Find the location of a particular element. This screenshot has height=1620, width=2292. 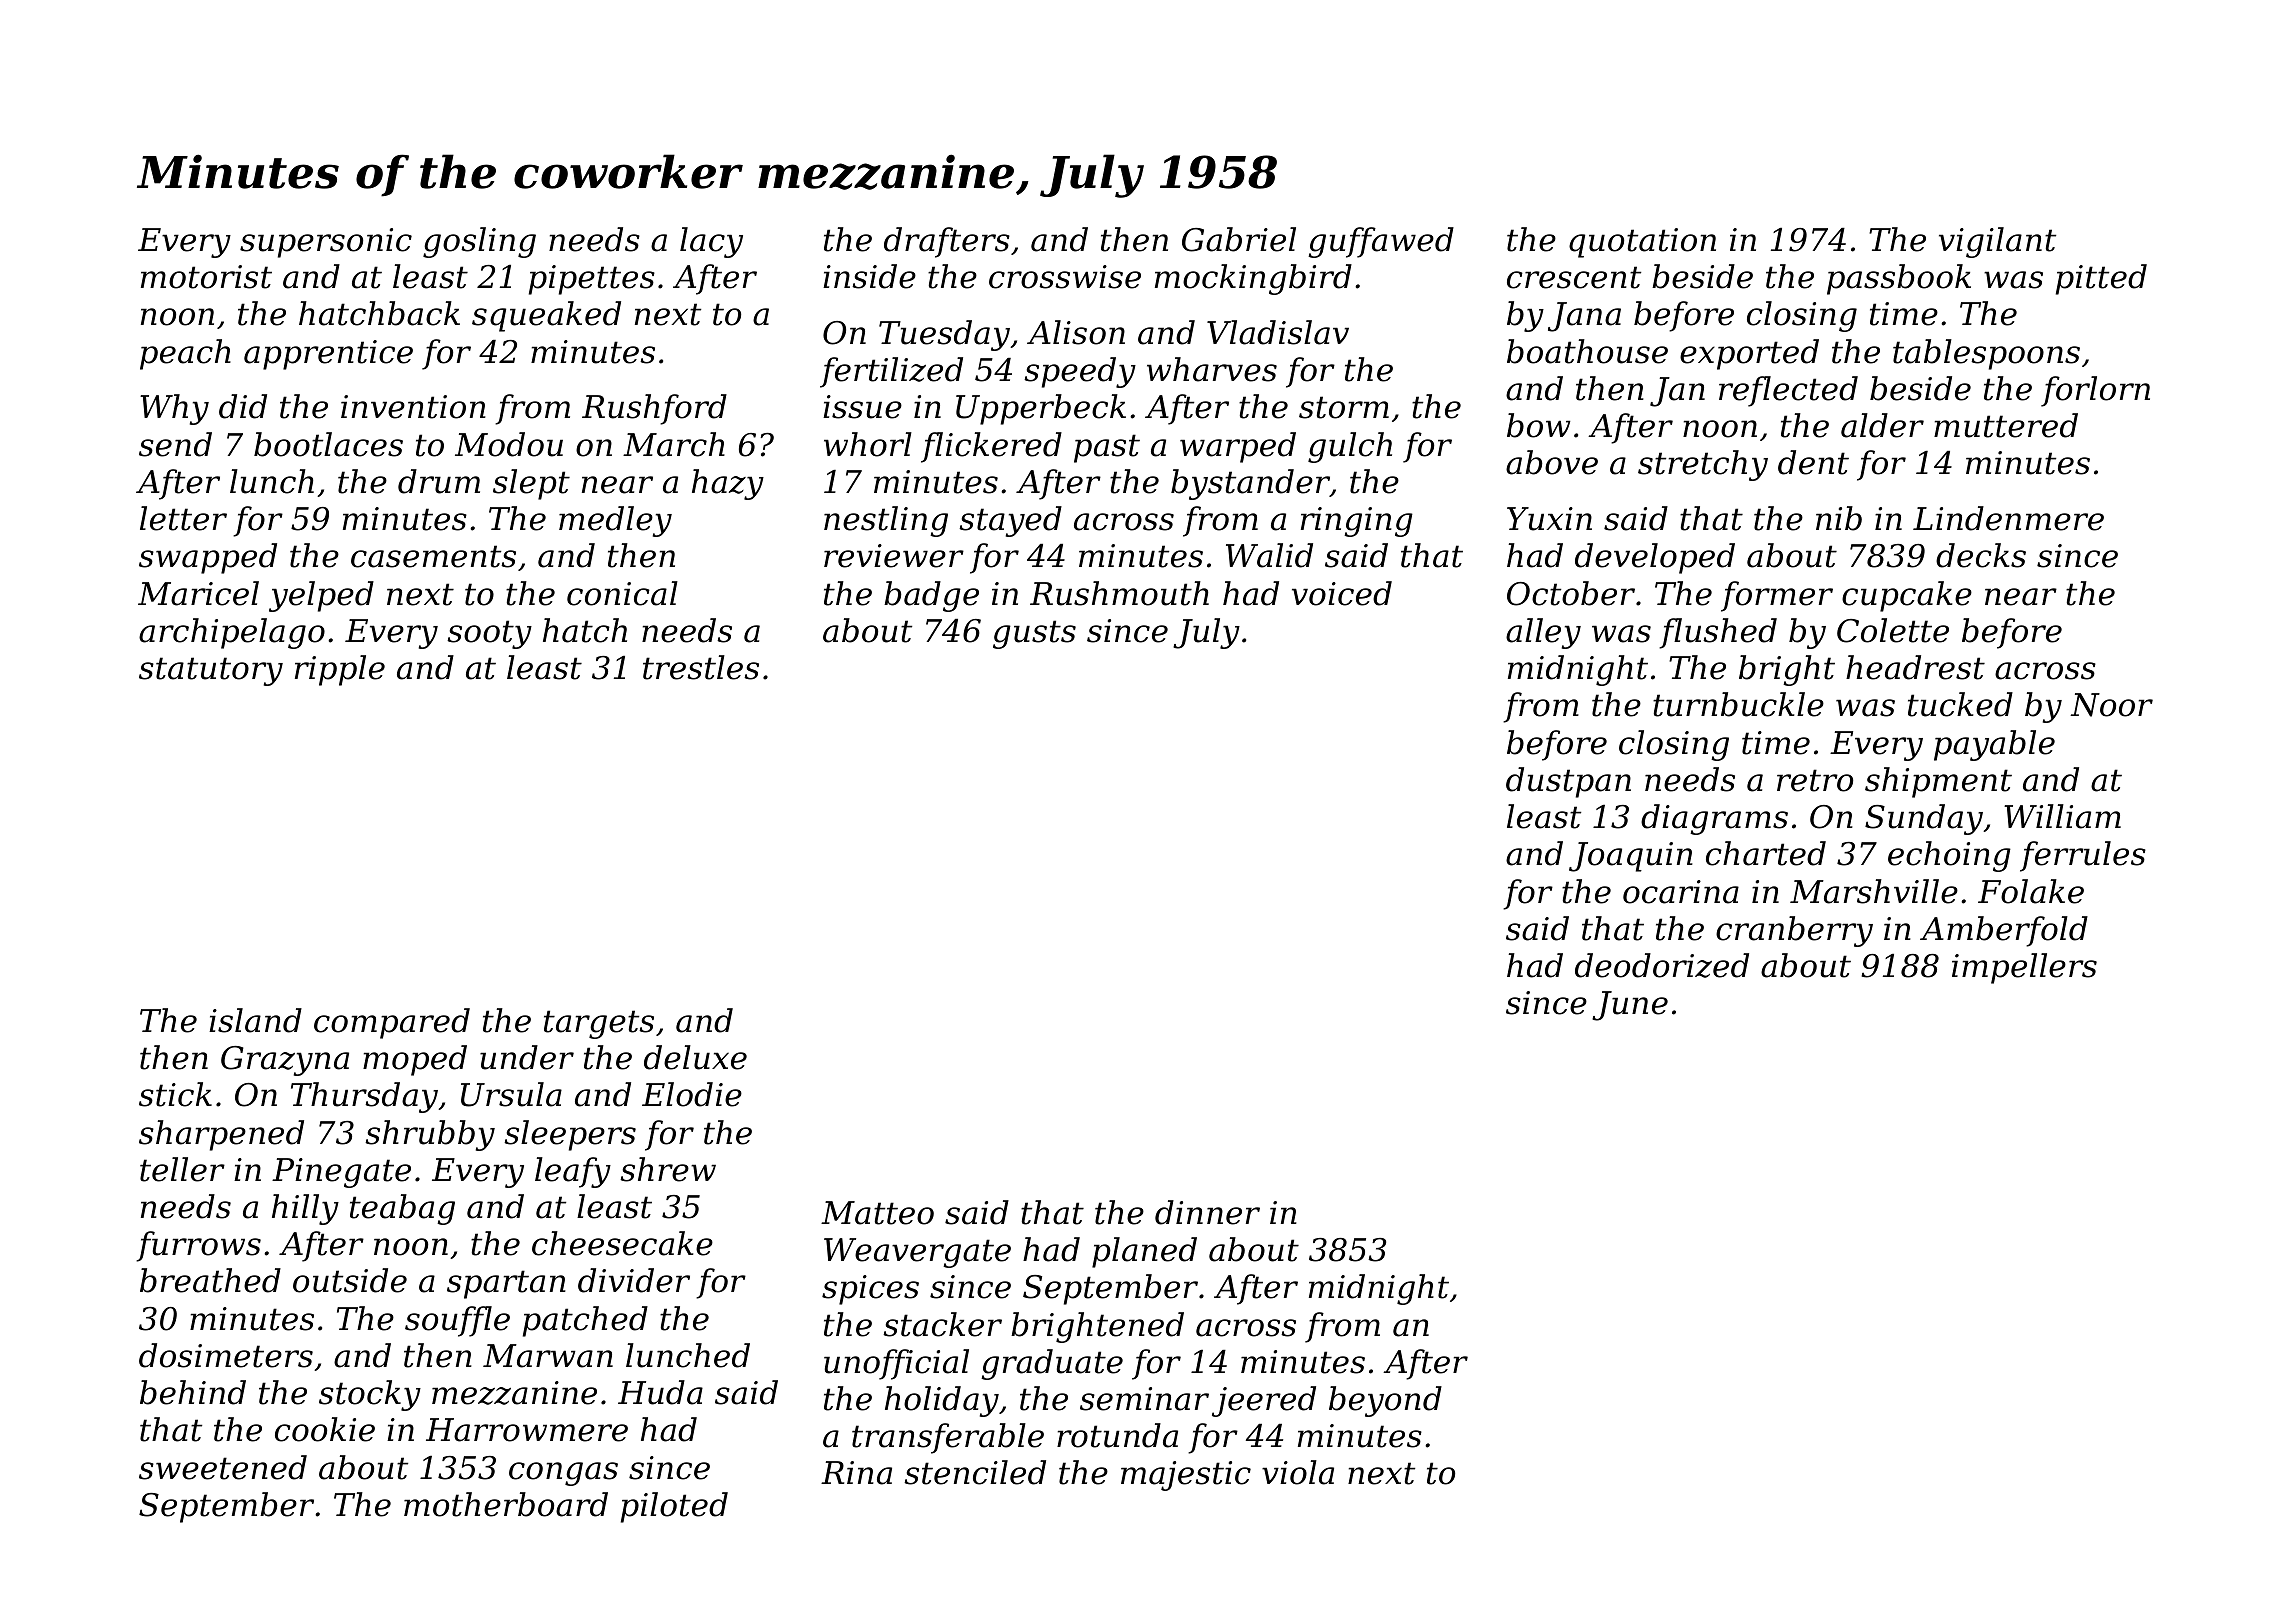

impellers is located at coordinates (2024, 968).
